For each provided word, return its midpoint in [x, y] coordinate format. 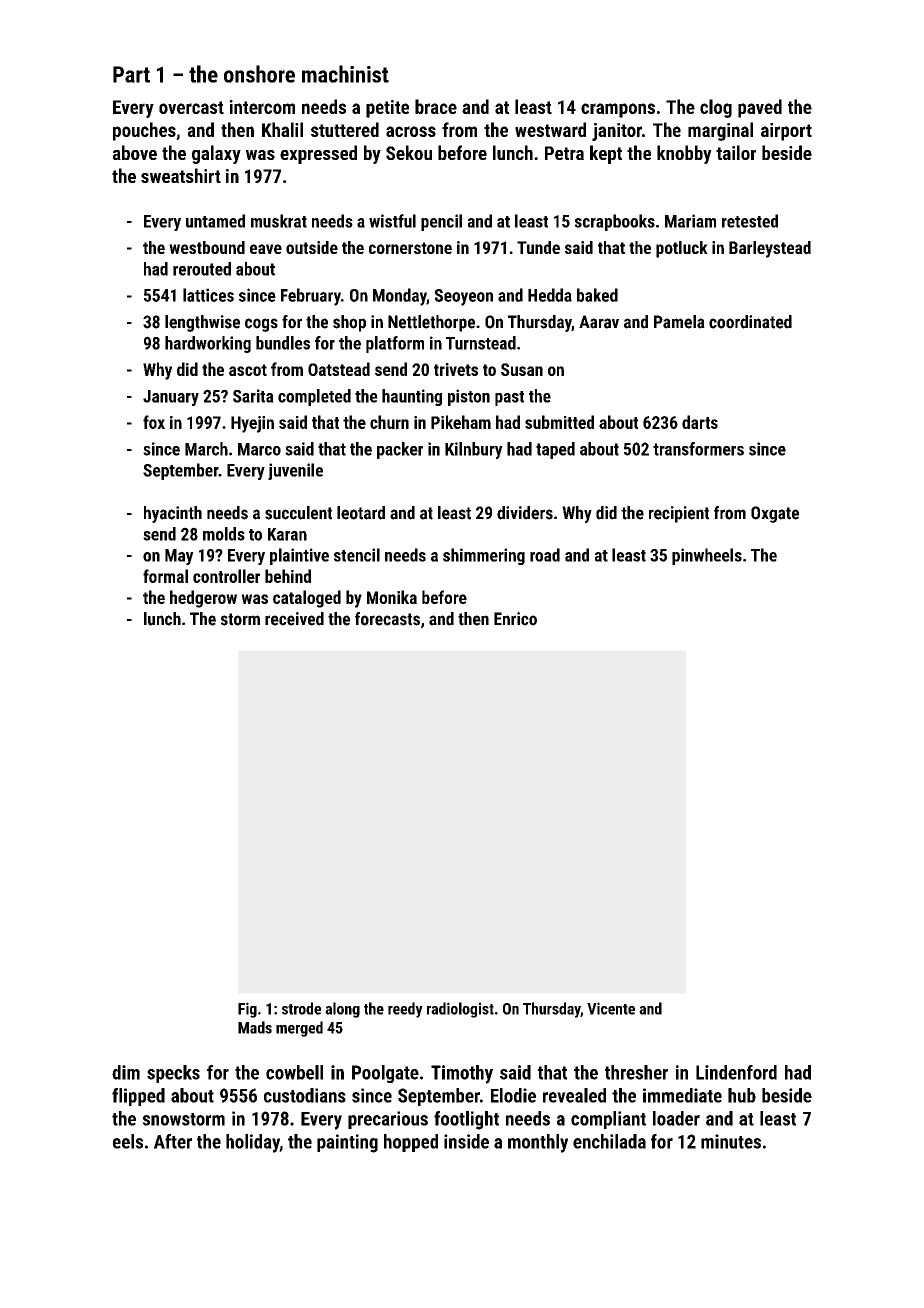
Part [131, 74]
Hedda [550, 295]
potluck [682, 249]
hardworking [208, 344]
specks [173, 1074]
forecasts [387, 619]
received [294, 619]
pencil [441, 222]
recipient [679, 514]
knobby [684, 154]
